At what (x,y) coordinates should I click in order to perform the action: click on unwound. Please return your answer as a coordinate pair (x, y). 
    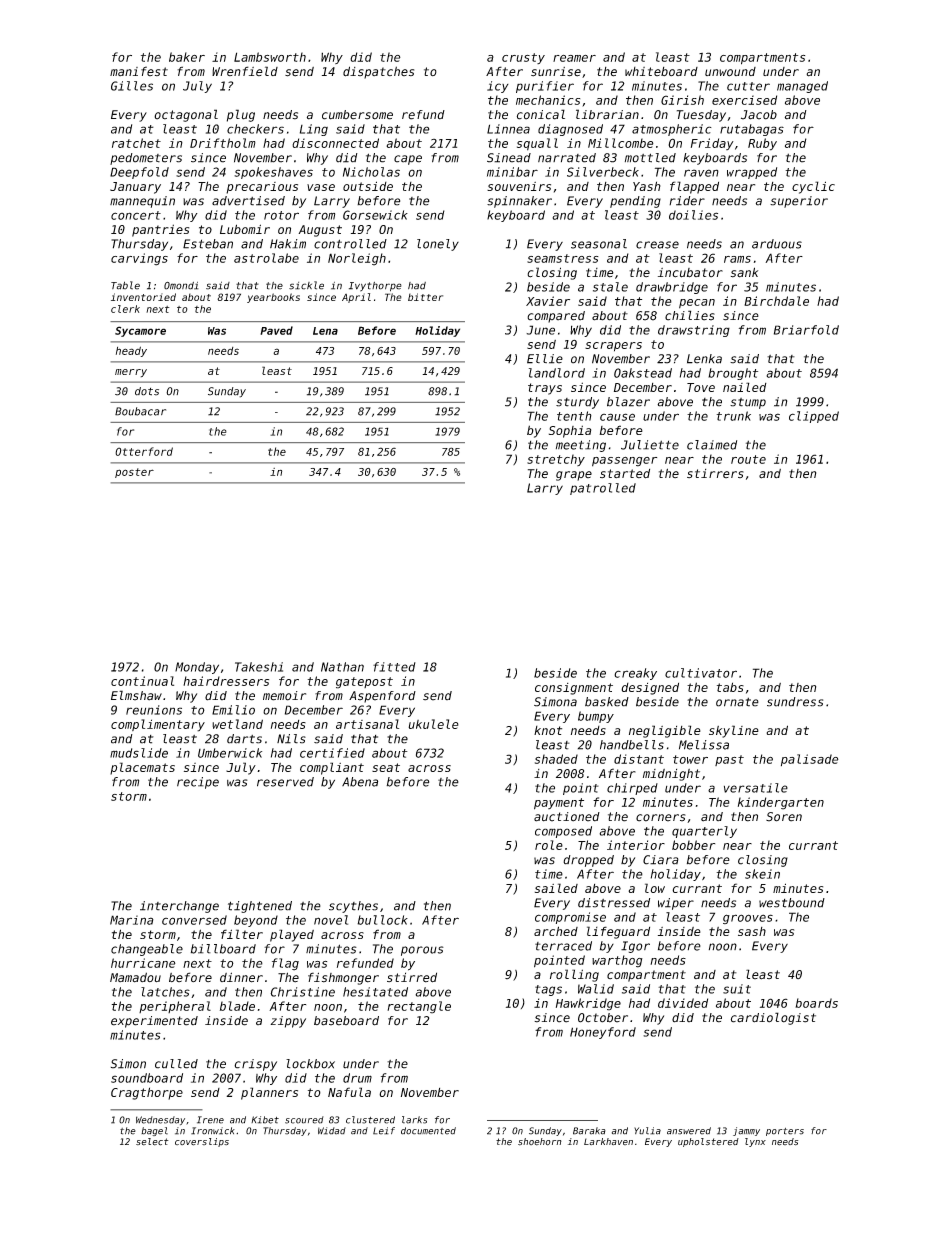
    Looking at the image, I should click on (730, 72).
